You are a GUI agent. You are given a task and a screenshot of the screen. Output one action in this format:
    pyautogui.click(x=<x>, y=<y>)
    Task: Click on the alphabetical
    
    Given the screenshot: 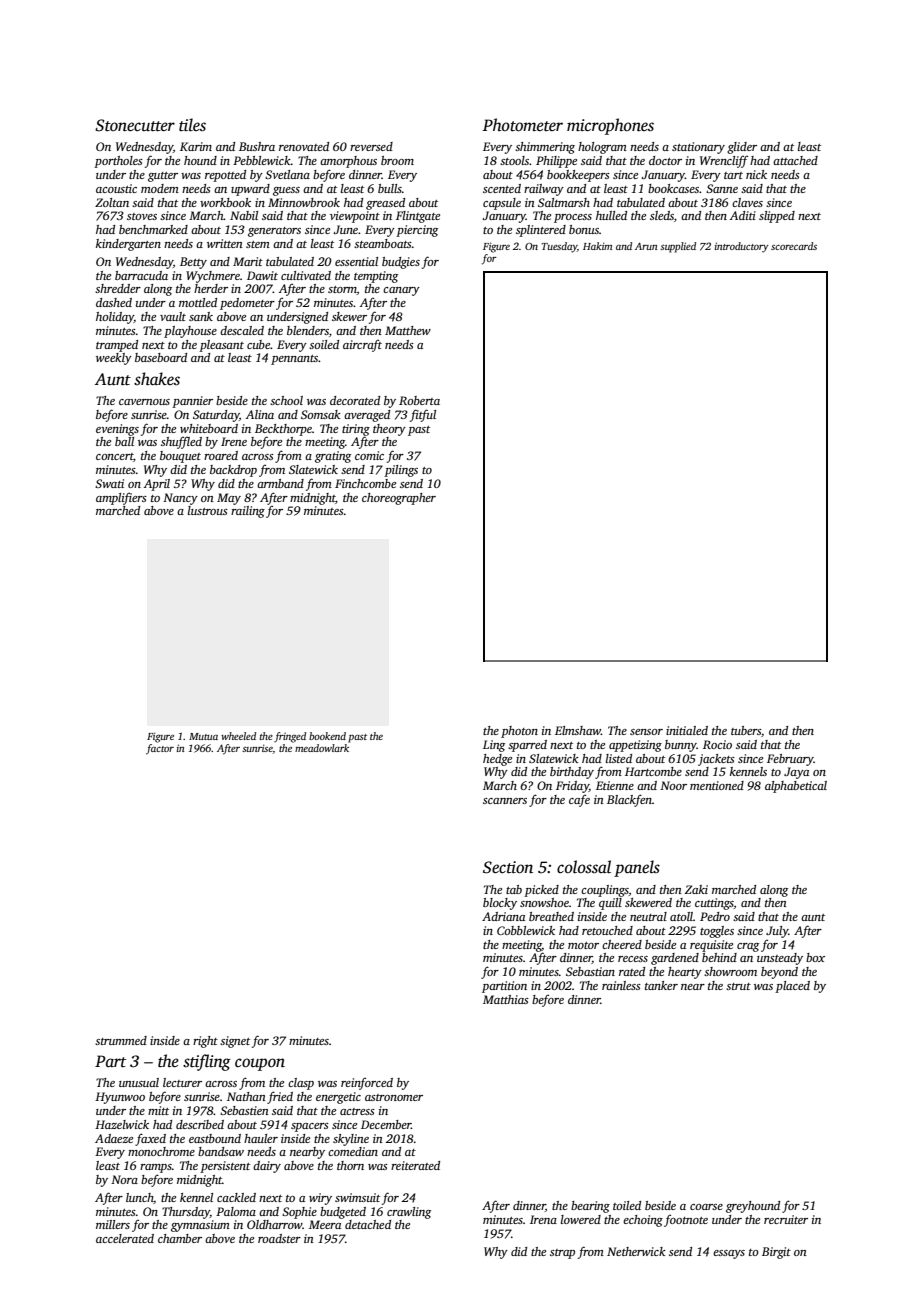 What is the action you would take?
    pyautogui.click(x=796, y=787)
